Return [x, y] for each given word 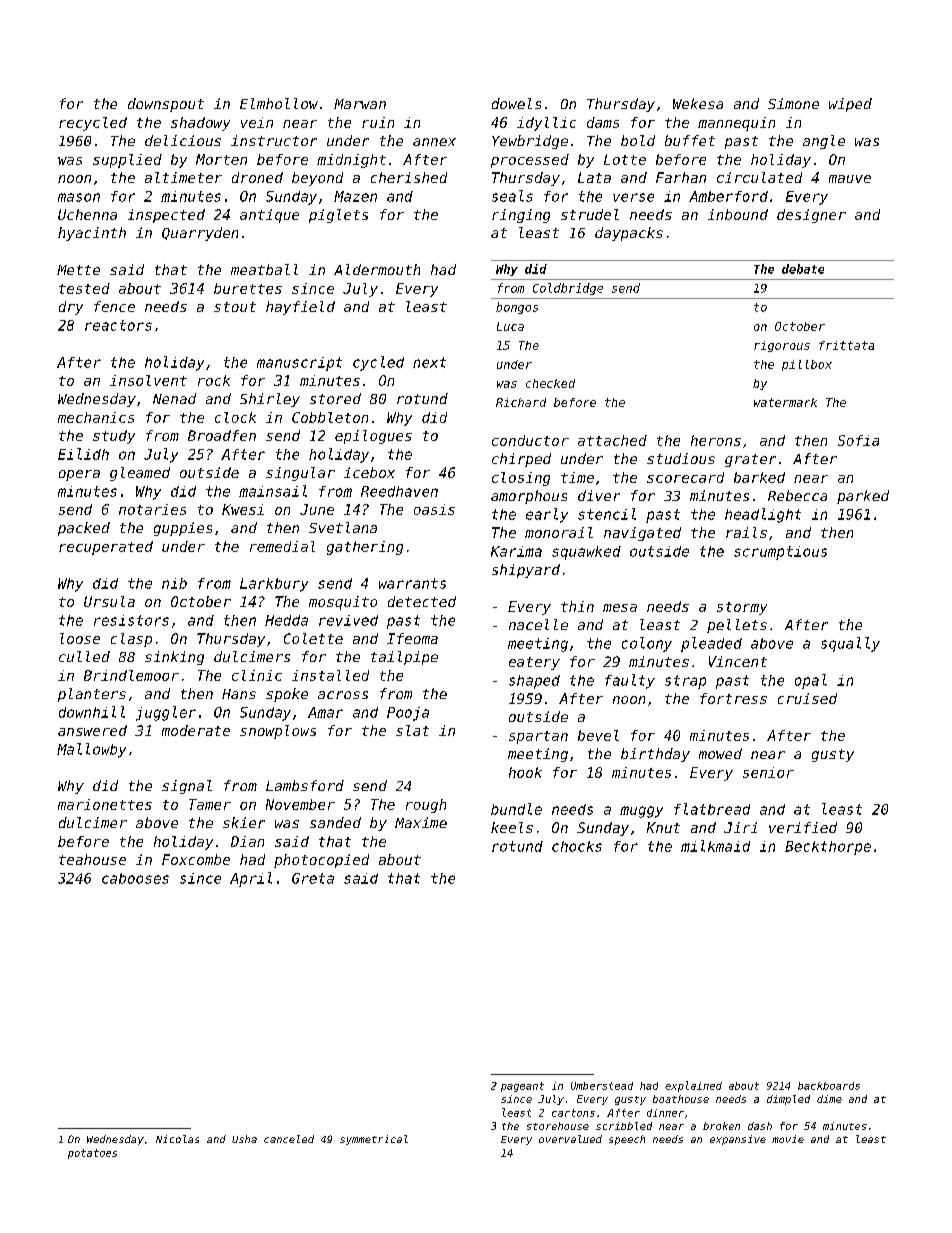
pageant [522, 1087]
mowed [720, 753]
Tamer [210, 804]
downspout [166, 105]
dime [829, 1099]
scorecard [685, 477]
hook [525, 772]
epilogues [373, 437]
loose [80, 638]
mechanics [96, 417]
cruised [807, 698]
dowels [516, 103]
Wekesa [698, 103]
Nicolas [177, 1139]
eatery [534, 663]
